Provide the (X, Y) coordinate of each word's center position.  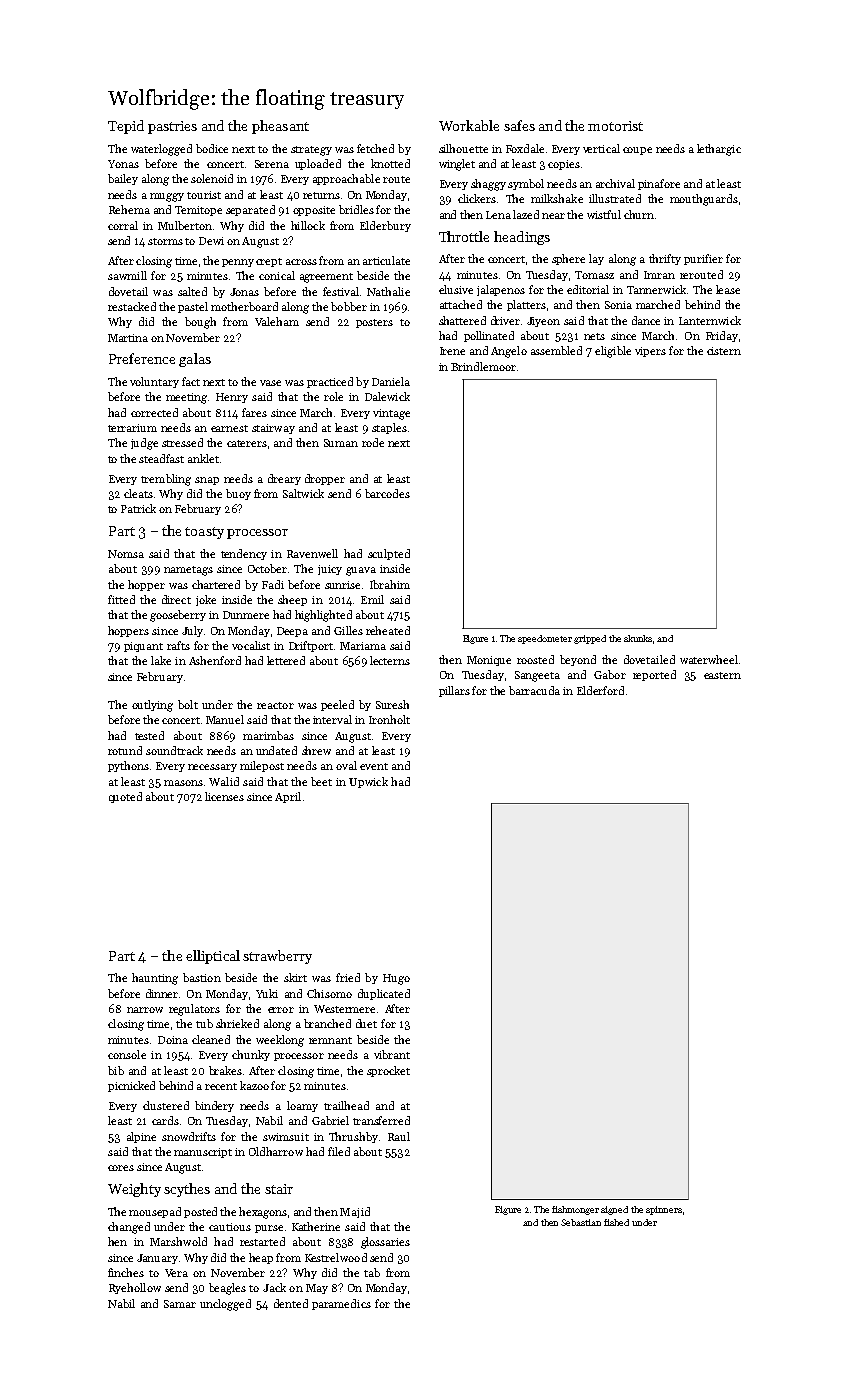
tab (372, 1272)
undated (276, 750)
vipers (650, 352)
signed (614, 1210)
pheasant (280, 127)
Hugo (396, 979)
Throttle (464, 236)
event (374, 766)
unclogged (225, 1305)
